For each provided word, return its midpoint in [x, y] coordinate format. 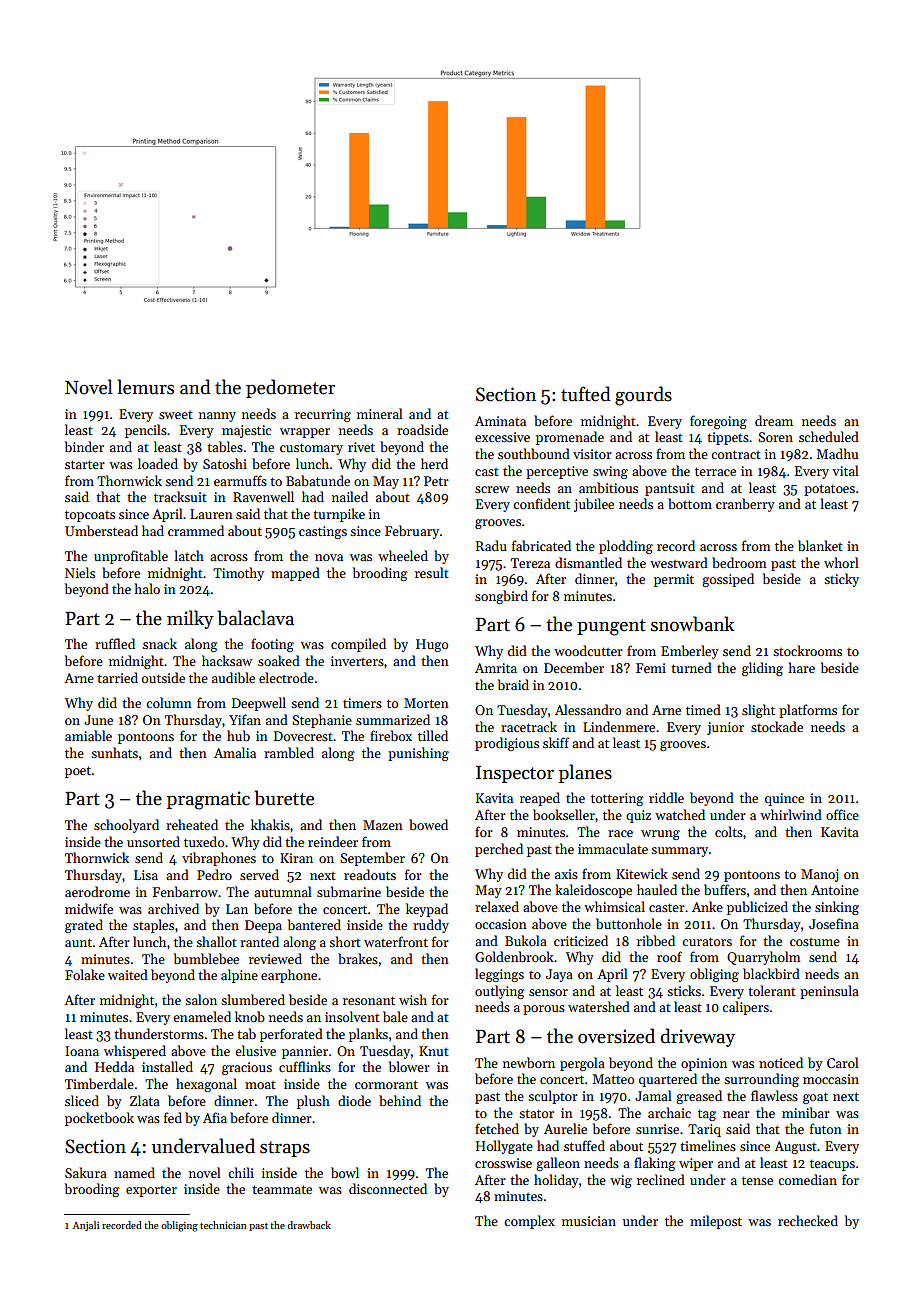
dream [774, 420]
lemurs [145, 387]
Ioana [82, 1051]
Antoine [835, 890]
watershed [599, 1006]
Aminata [500, 421]
